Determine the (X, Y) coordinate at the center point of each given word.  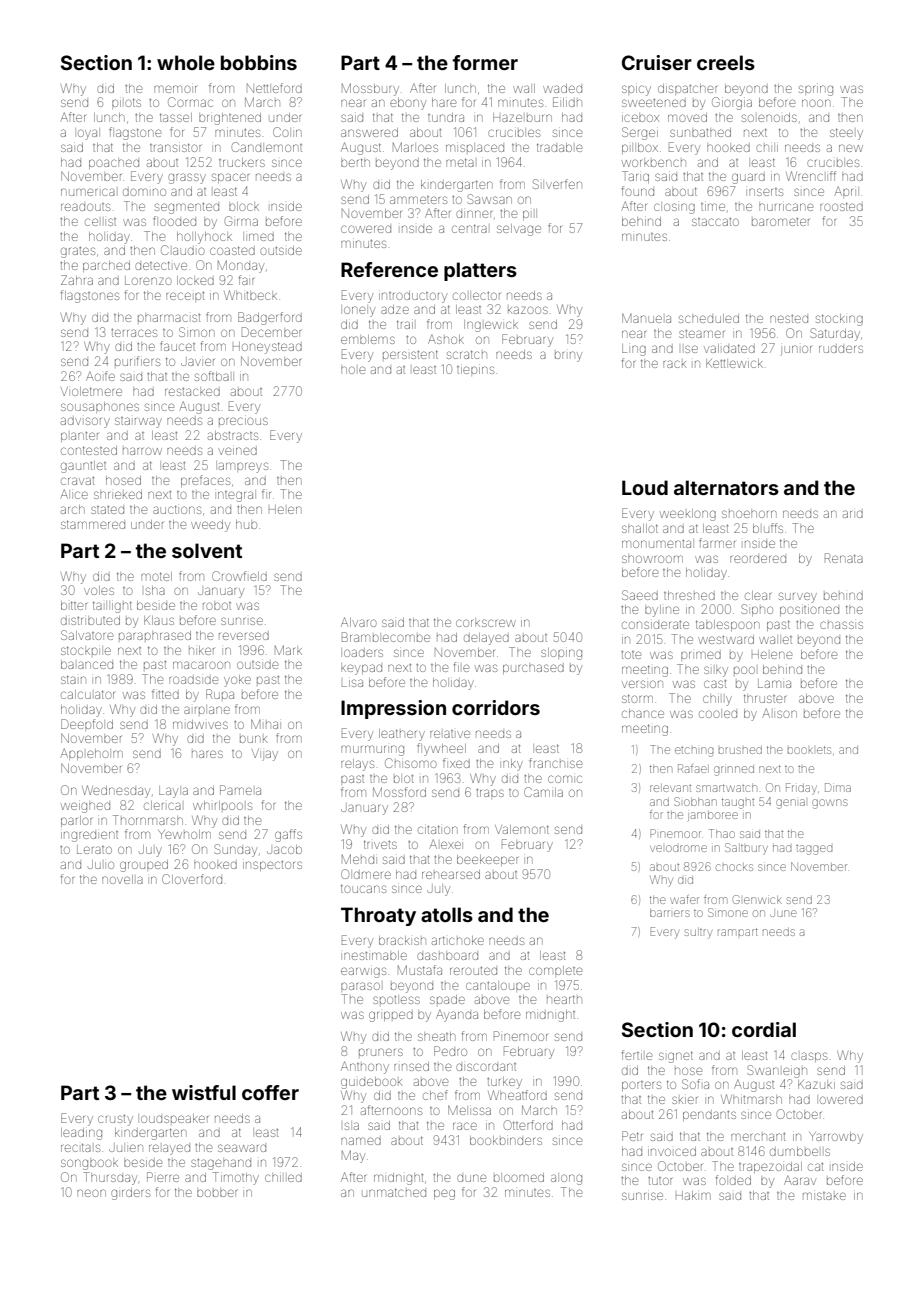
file (461, 667)
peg (444, 1194)
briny (568, 356)
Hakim (693, 1195)
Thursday (110, 1178)
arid (853, 514)
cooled (718, 714)
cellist (100, 222)
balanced (87, 664)
